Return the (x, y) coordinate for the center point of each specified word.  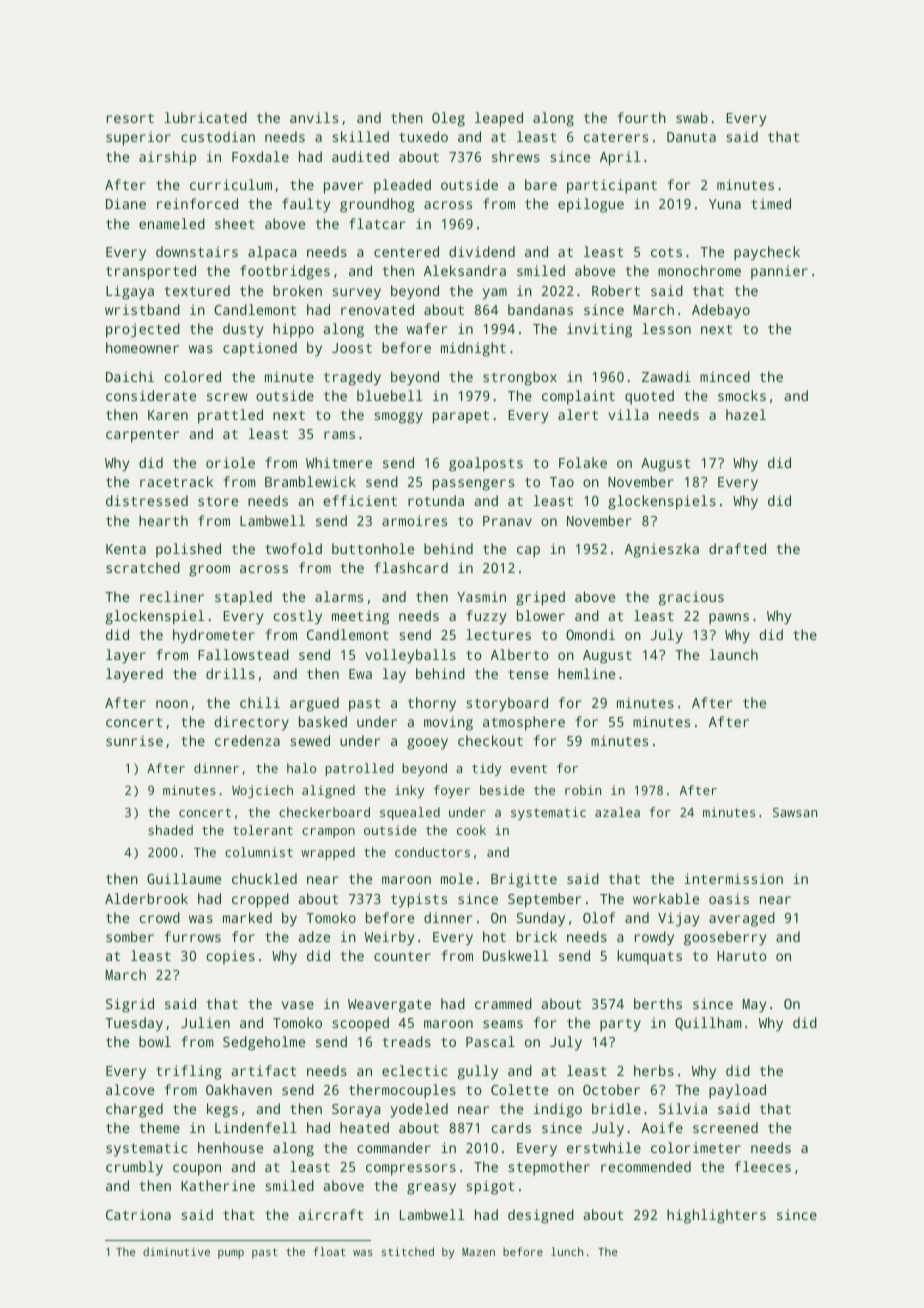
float (329, 1251)
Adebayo (721, 311)
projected (143, 330)
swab (692, 117)
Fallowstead (243, 654)
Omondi (590, 634)
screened (725, 1127)
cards (511, 1127)
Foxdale (260, 156)
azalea (617, 812)
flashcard (411, 567)
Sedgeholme (264, 1043)
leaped (499, 119)
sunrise (134, 740)
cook (471, 830)
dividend (482, 251)
